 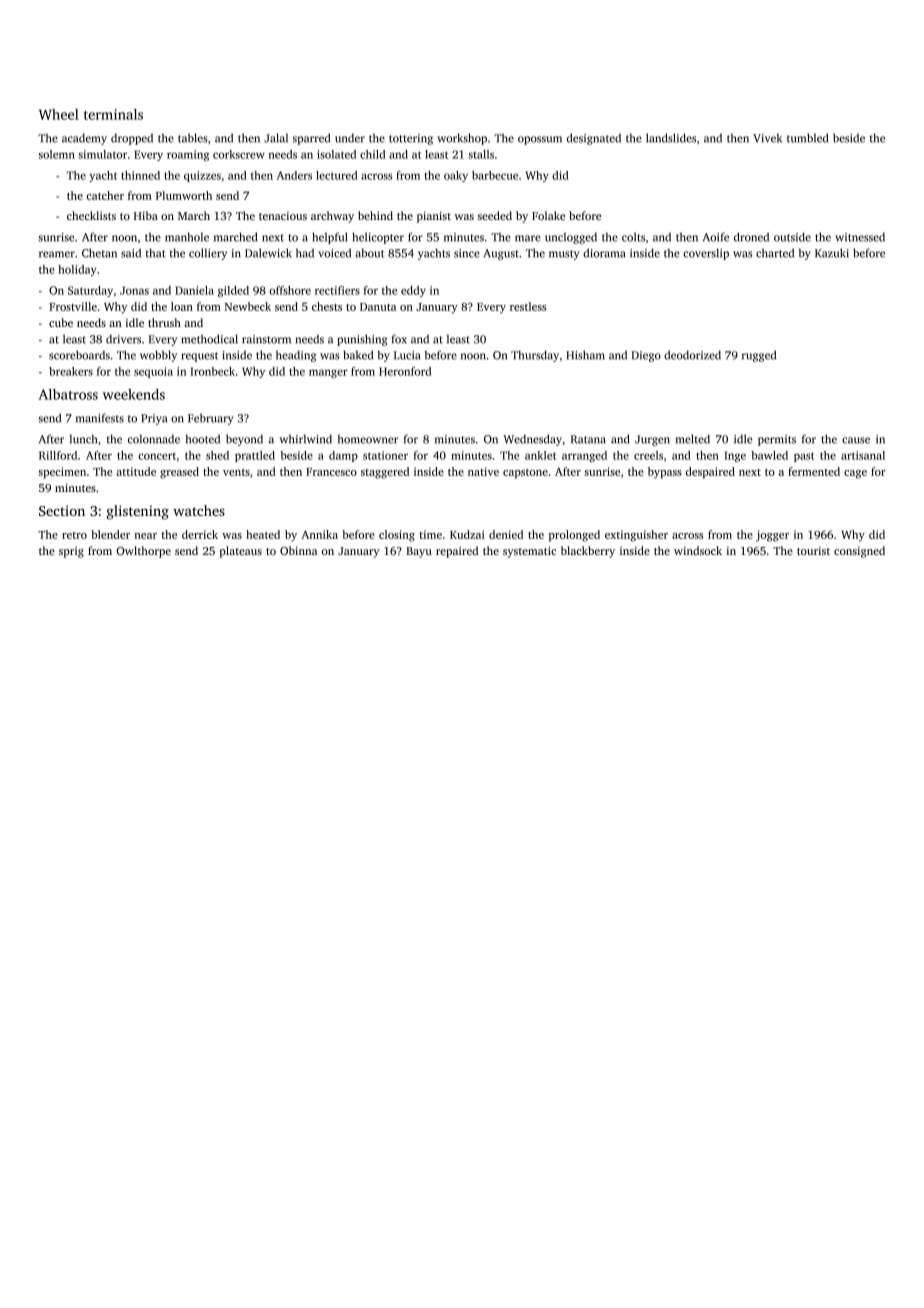 What do you see at coordinates (571, 238) in the screenshot?
I see `unclogged` at bounding box center [571, 238].
